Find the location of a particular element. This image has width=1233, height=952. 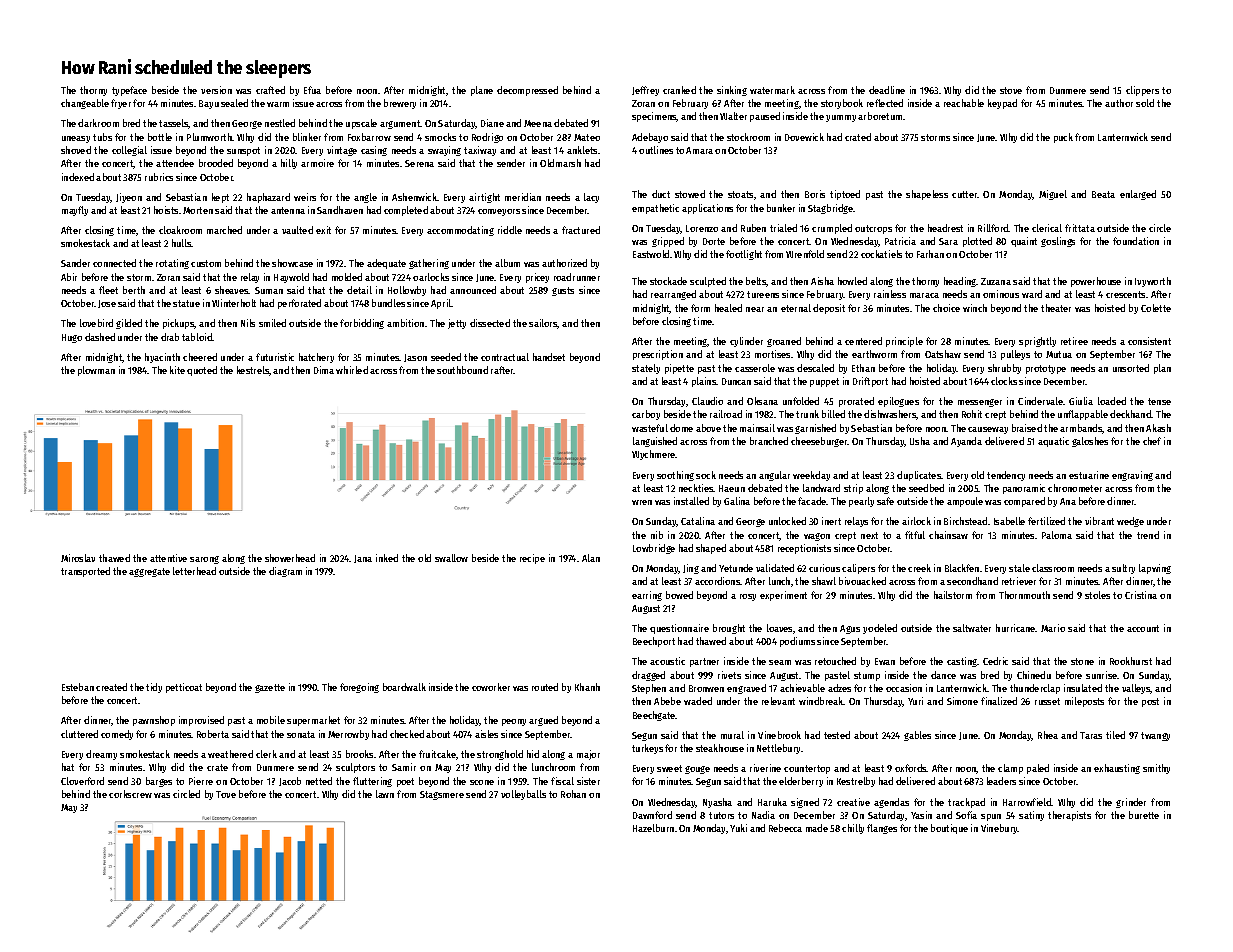

petticoat is located at coordinates (184, 688).
